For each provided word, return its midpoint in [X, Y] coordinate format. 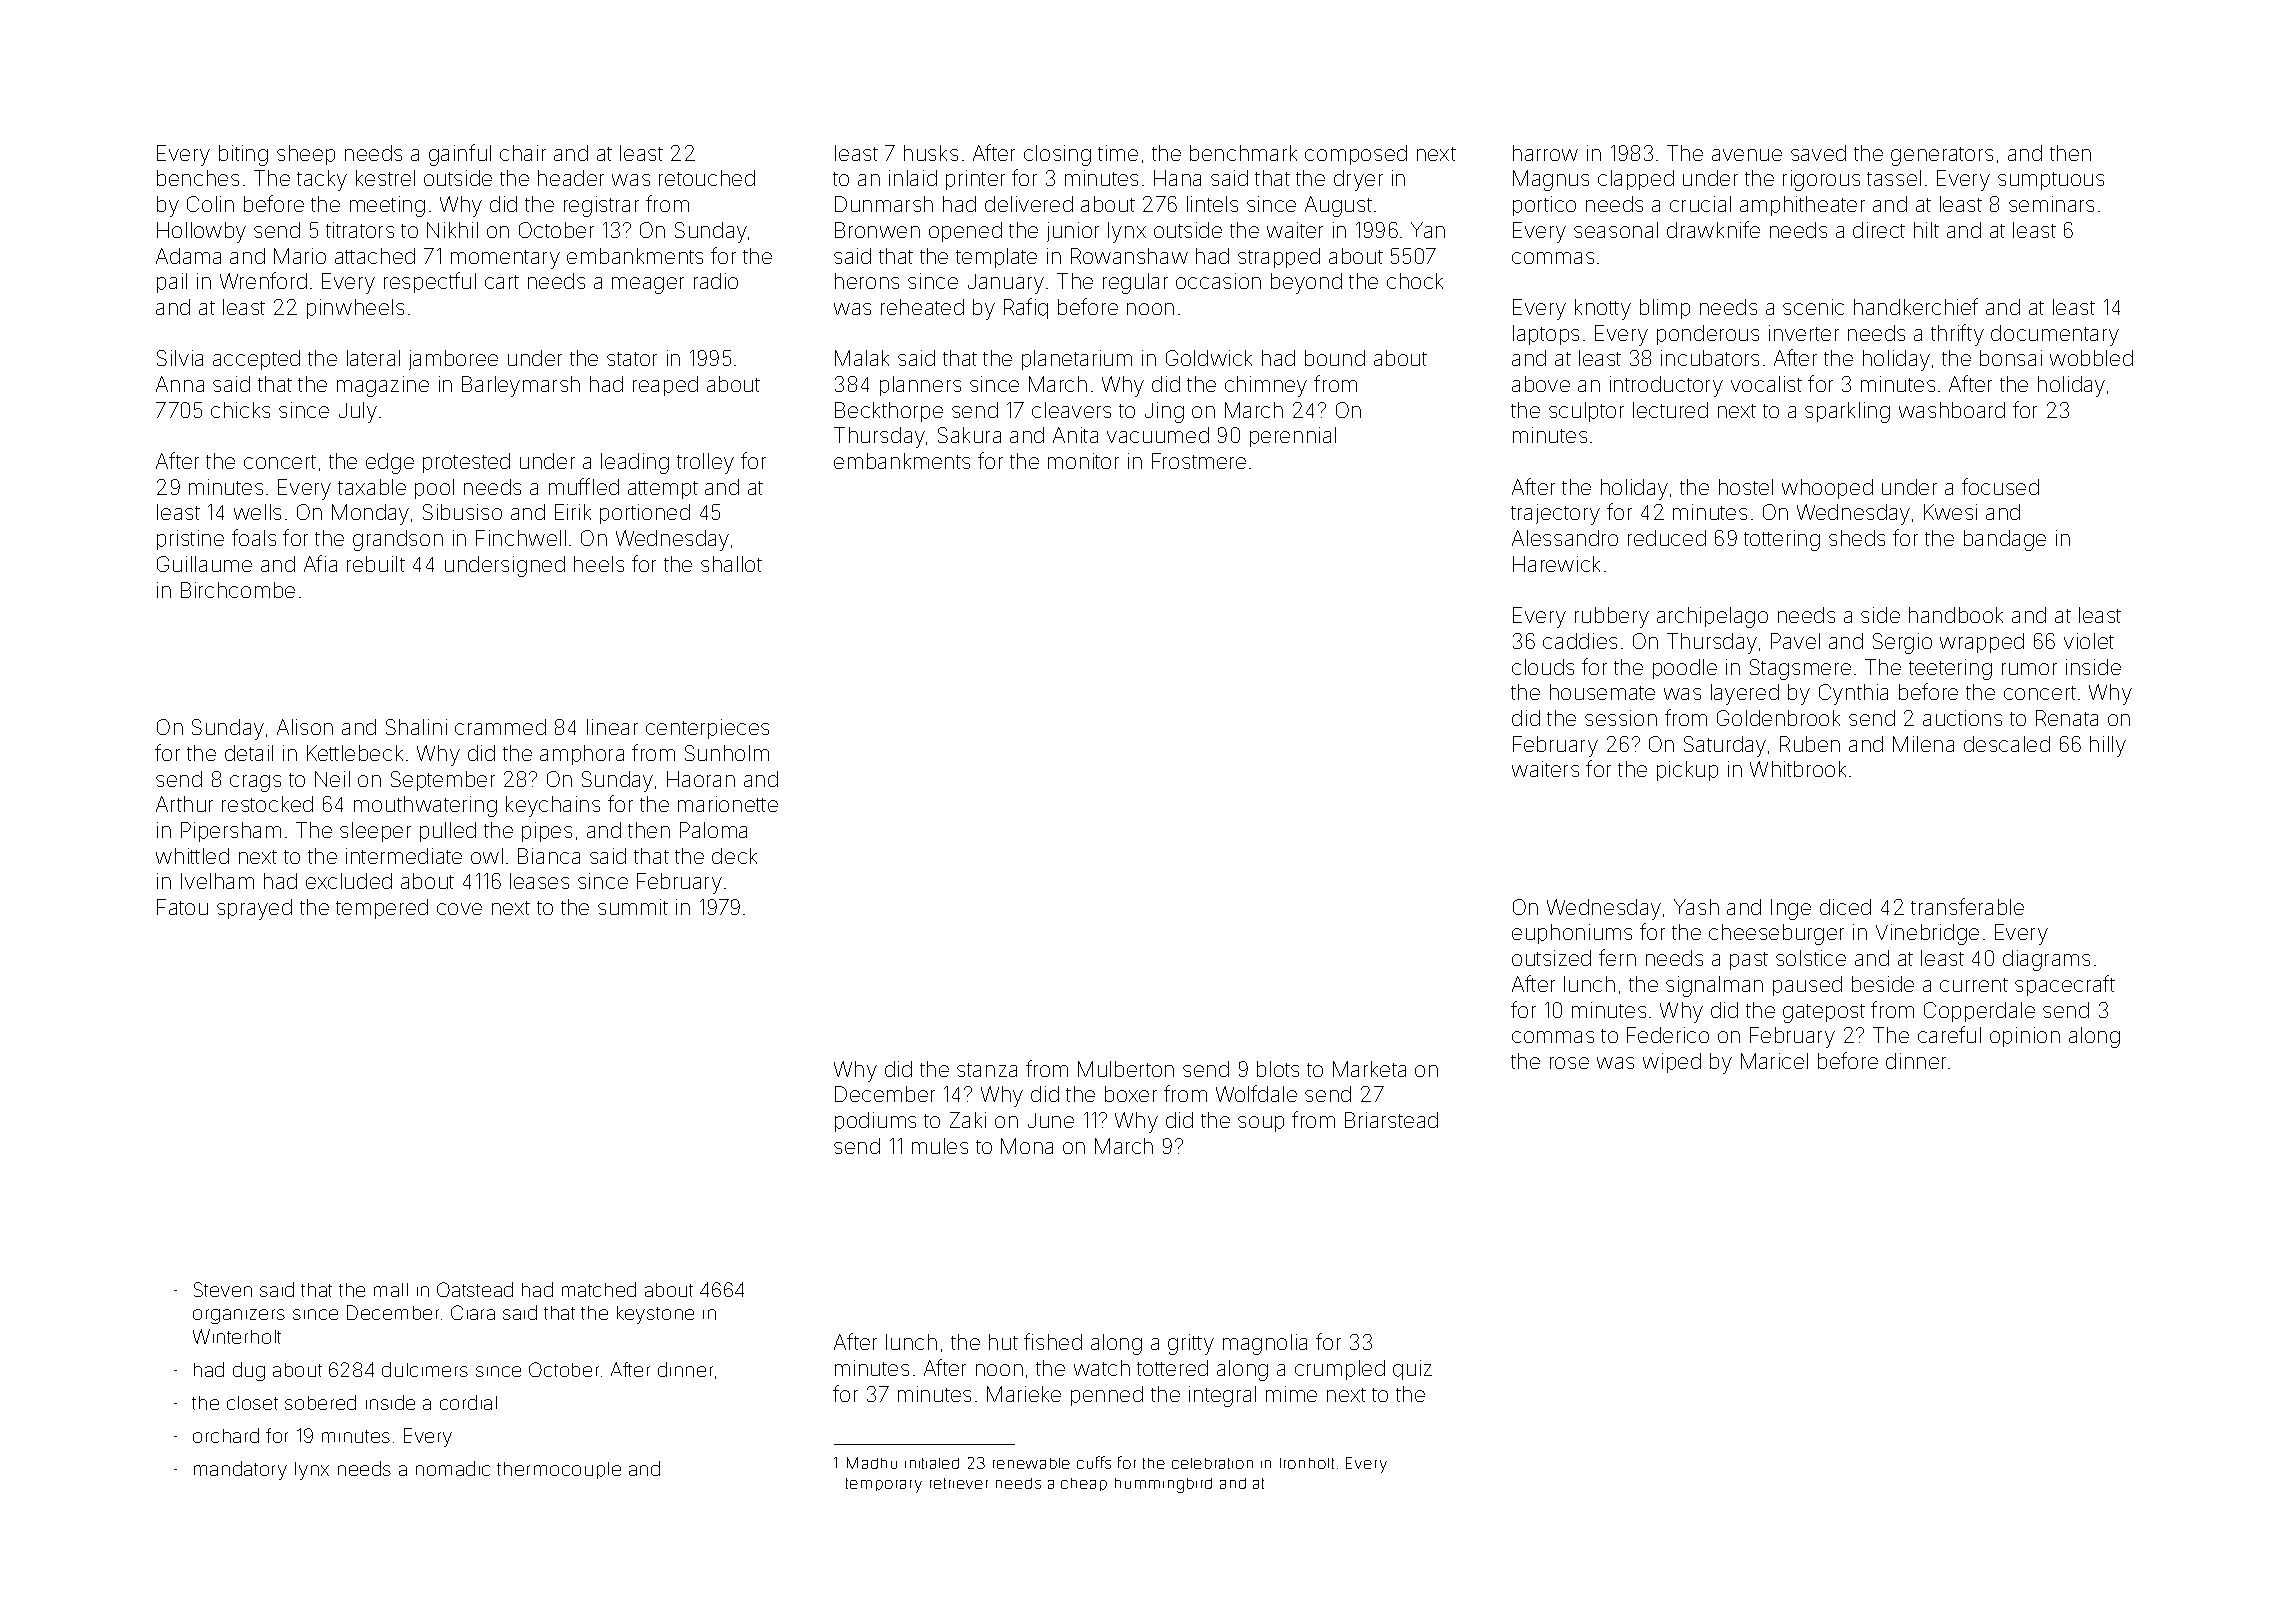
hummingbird [1163, 1485]
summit [633, 907]
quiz [1412, 1370]
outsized [1551, 958]
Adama [188, 256]
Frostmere [1199, 461]
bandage [2005, 540]
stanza [987, 1070]
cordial [468, 1402]
